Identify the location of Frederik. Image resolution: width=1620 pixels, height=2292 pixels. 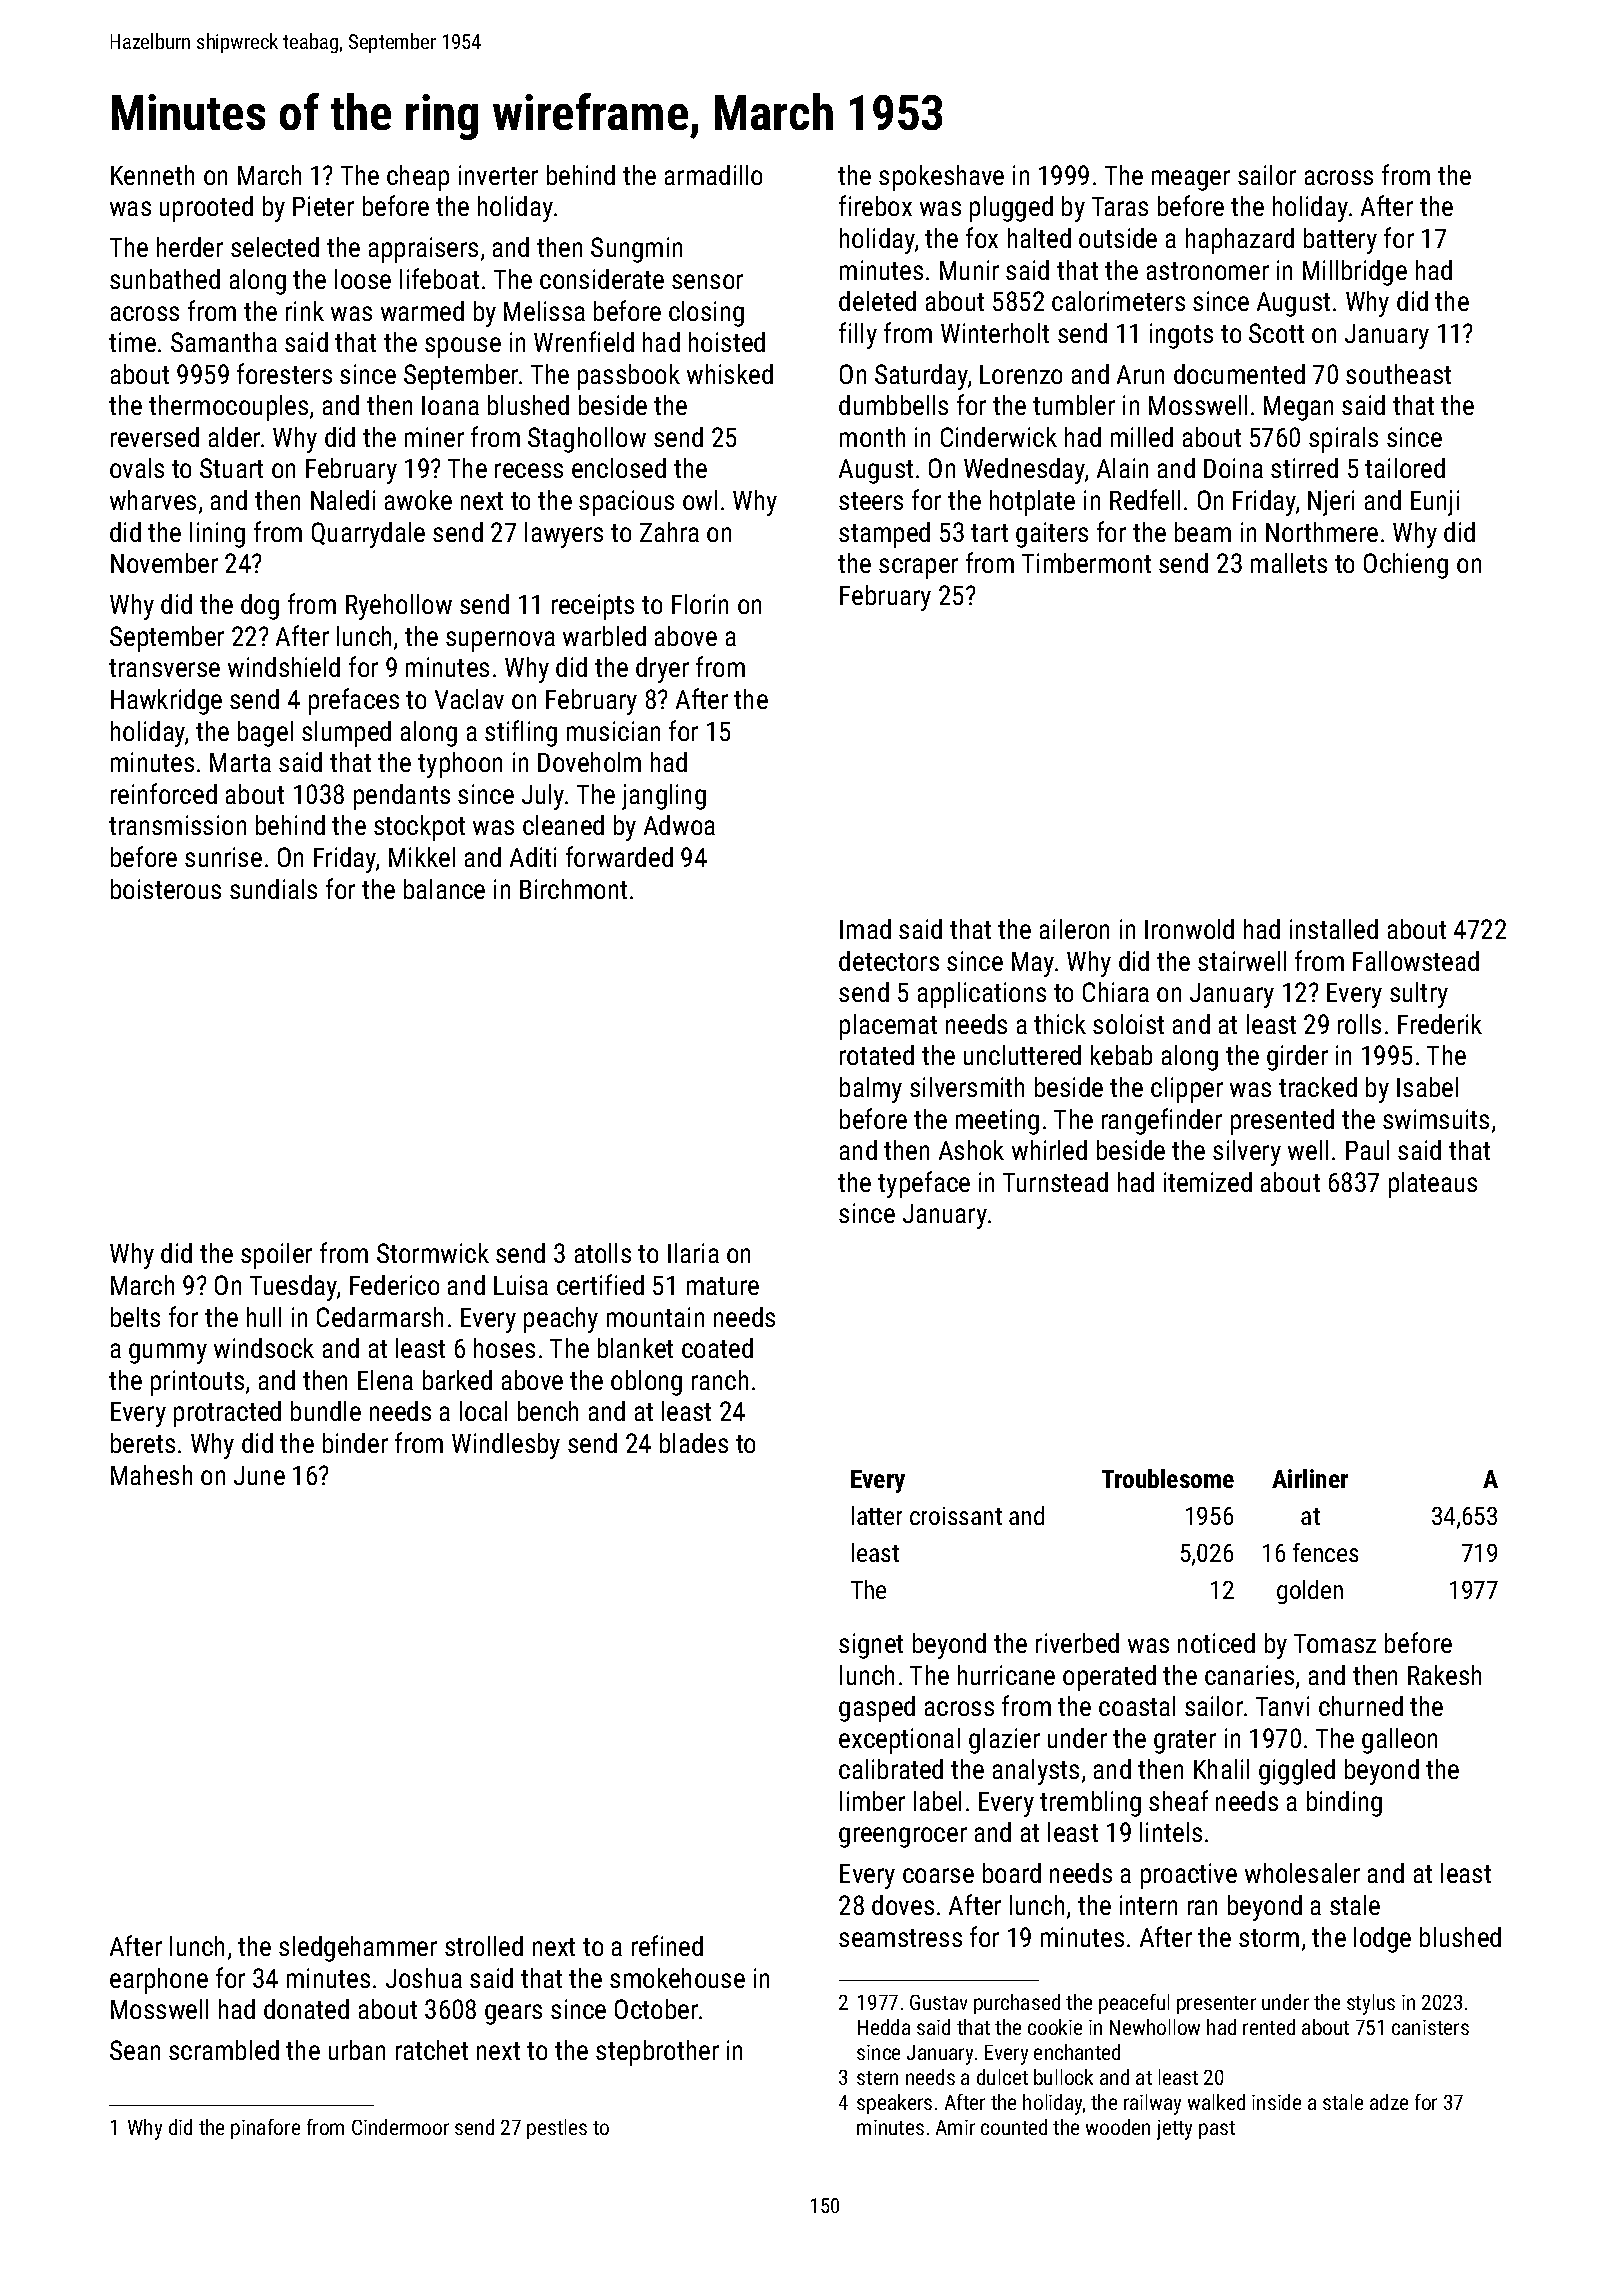
(1440, 1024).
